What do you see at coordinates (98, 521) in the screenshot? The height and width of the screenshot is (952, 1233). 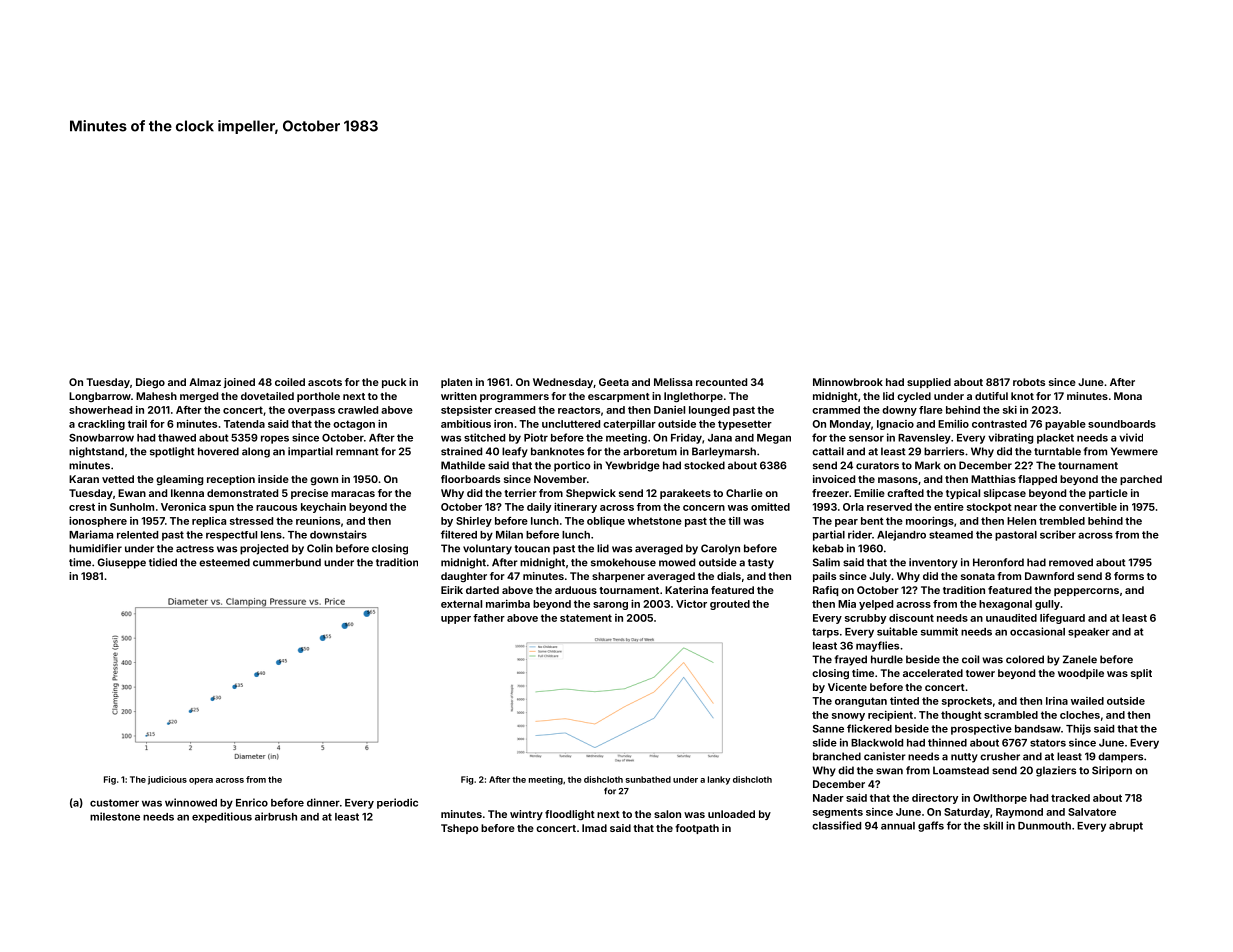 I see `ionosphere` at bounding box center [98, 521].
